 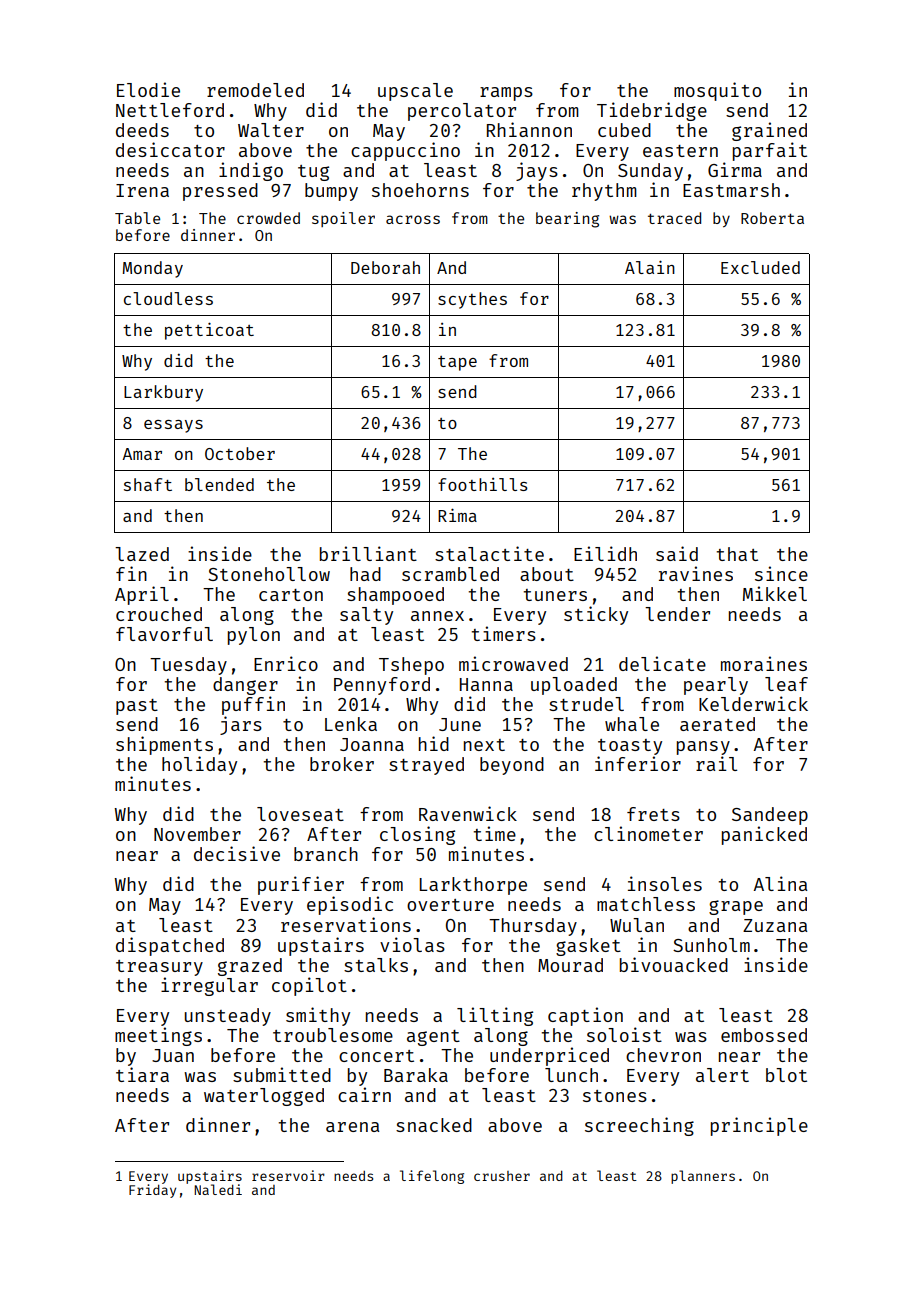 What do you see at coordinates (703, 1177) in the document?
I see `planners` at bounding box center [703, 1177].
